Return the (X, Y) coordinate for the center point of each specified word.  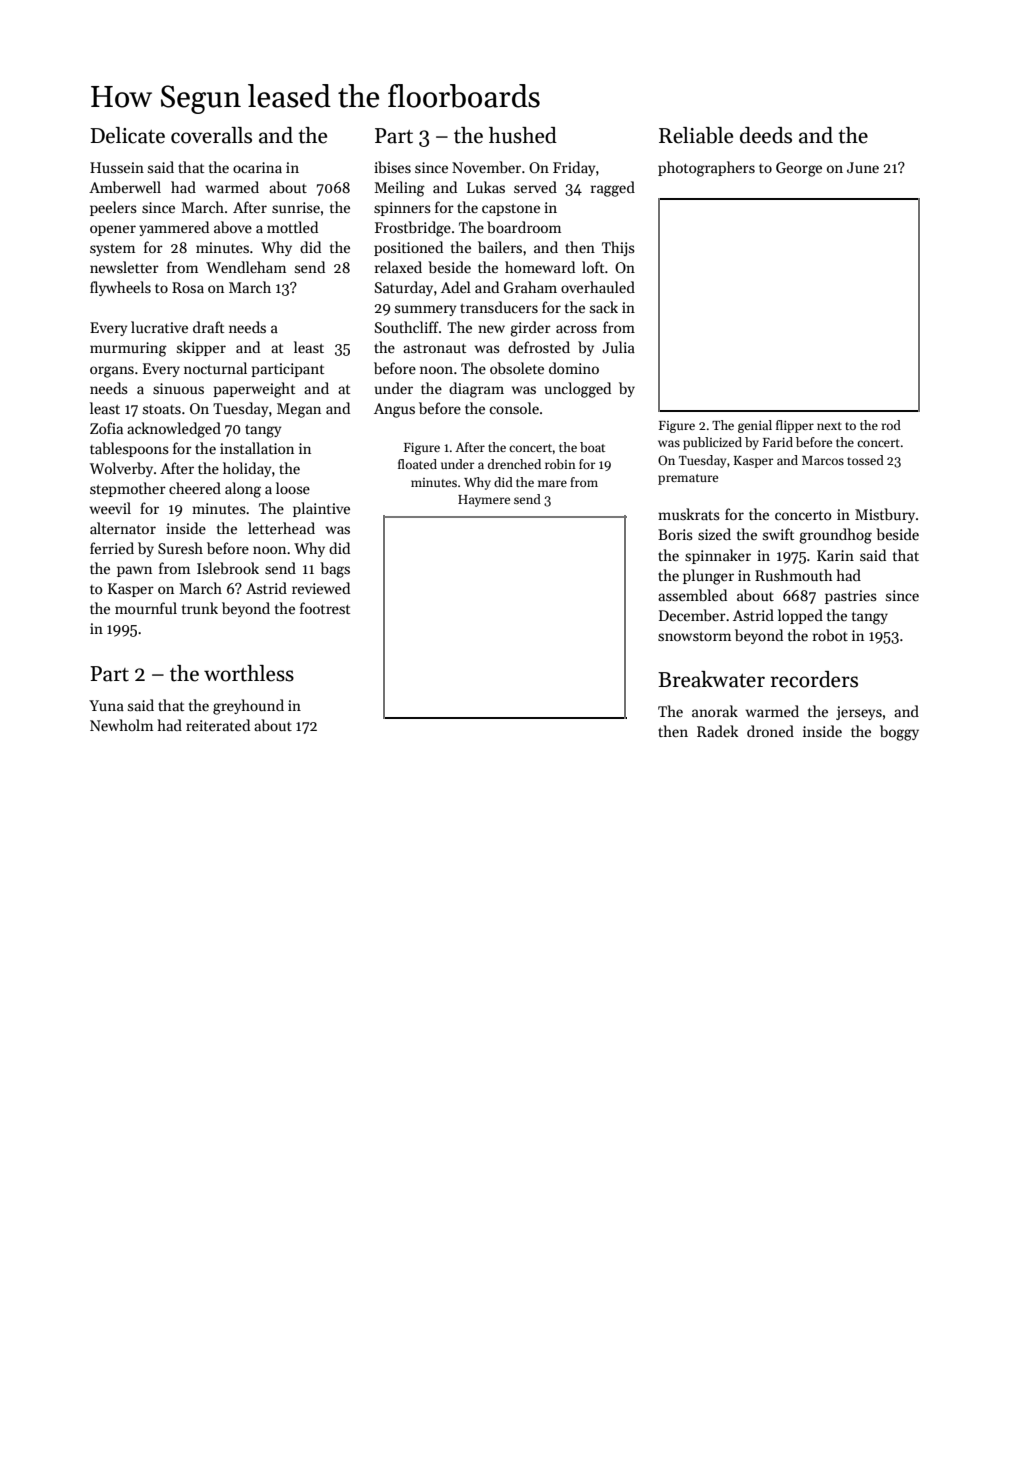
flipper (795, 426)
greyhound (248, 707)
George (799, 169)
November (486, 167)
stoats (162, 409)
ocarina (257, 167)
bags (335, 570)
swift (778, 534)
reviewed (321, 588)
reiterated (218, 725)
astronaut (434, 348)
